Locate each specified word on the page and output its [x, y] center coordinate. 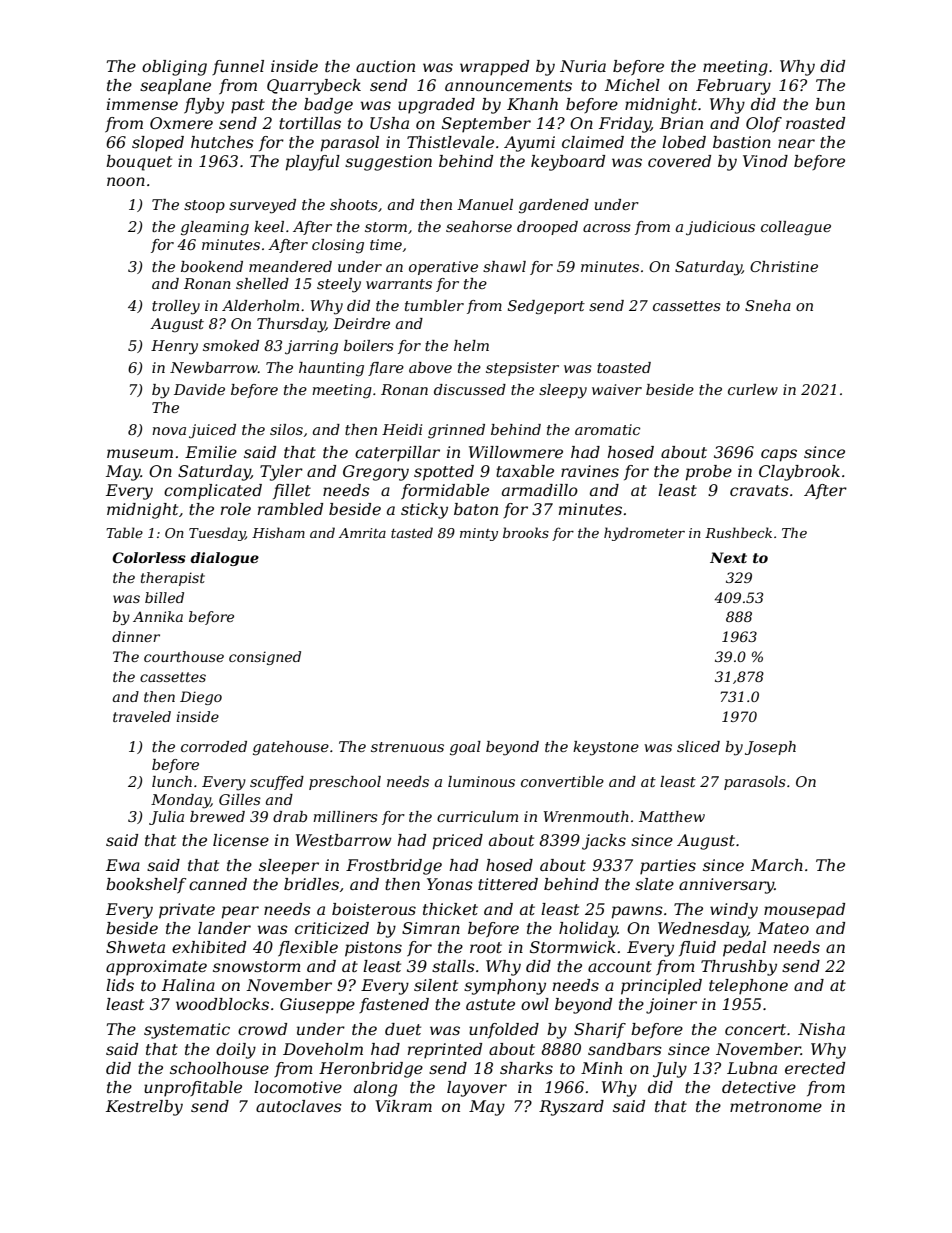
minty [479, 534]
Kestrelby [144, 1108]
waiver [617, 389]
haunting [331, 369]
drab [290, 816]
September [486, 125]
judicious [720, 228]
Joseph [770, 748]
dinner [136, 636]
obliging [174, 68]
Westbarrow [344, 840]
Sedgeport [546, 307]
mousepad [804, 911]
